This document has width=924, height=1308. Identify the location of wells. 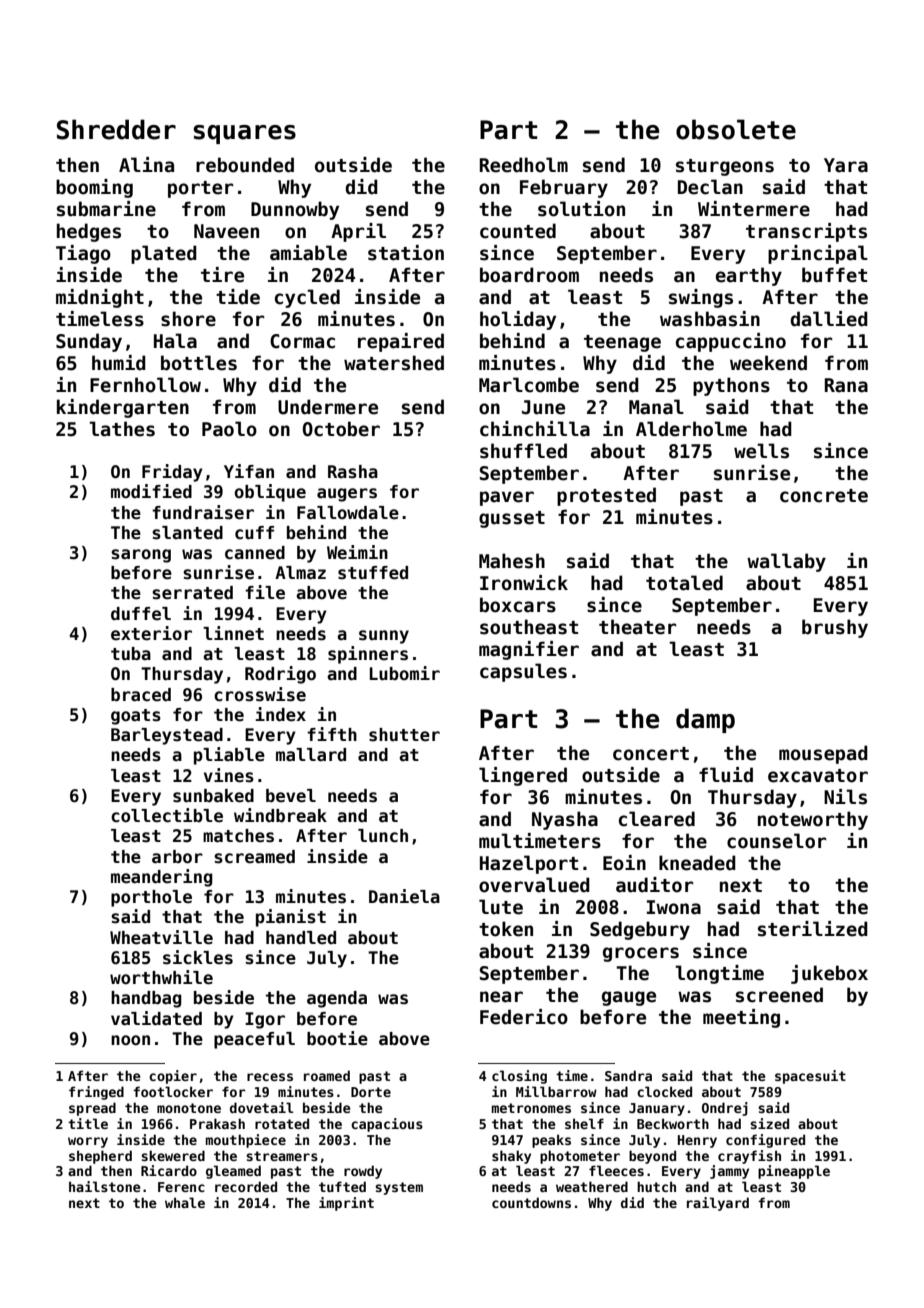
(761, 451).
